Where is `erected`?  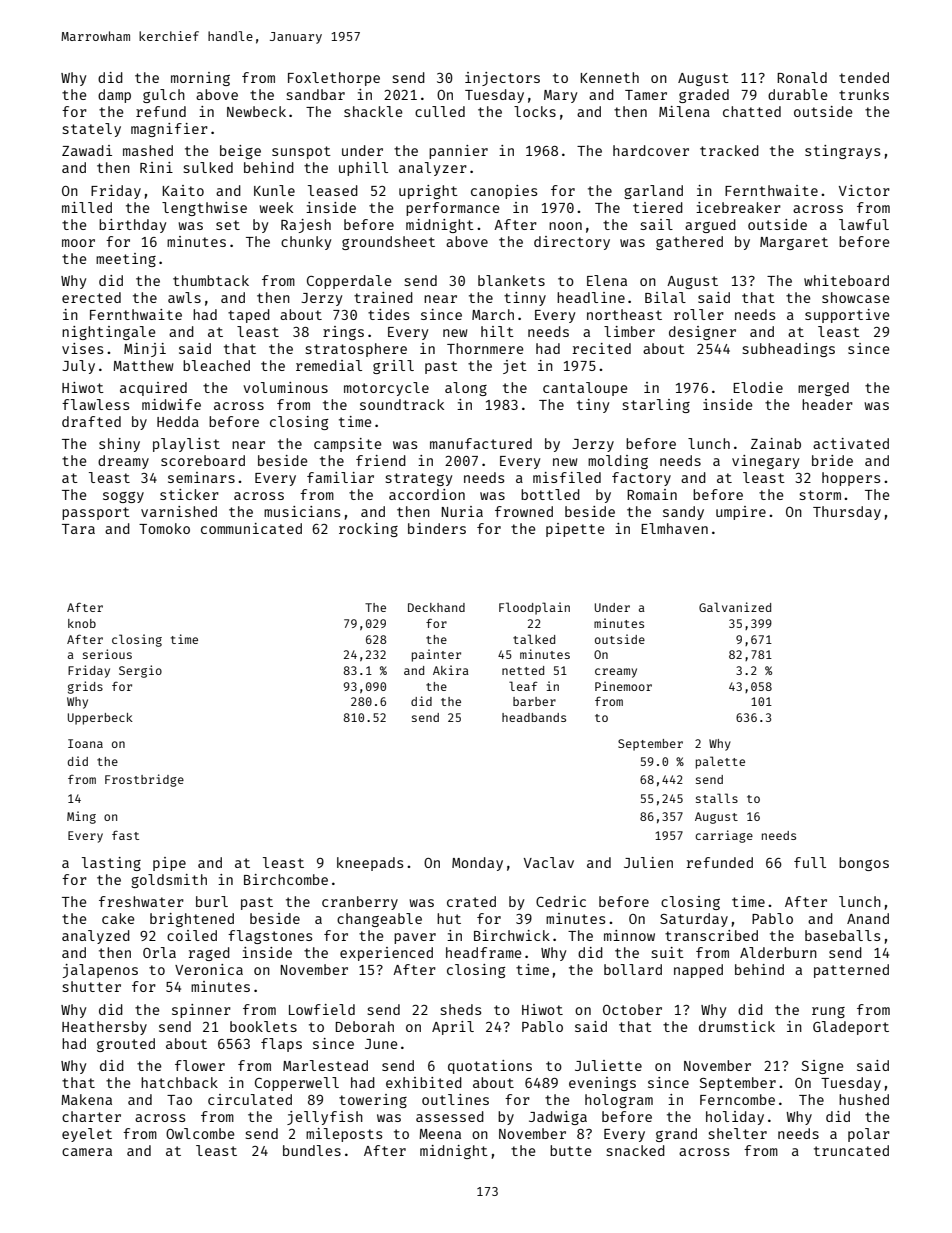 erected is located at coordinates (91, 297).
